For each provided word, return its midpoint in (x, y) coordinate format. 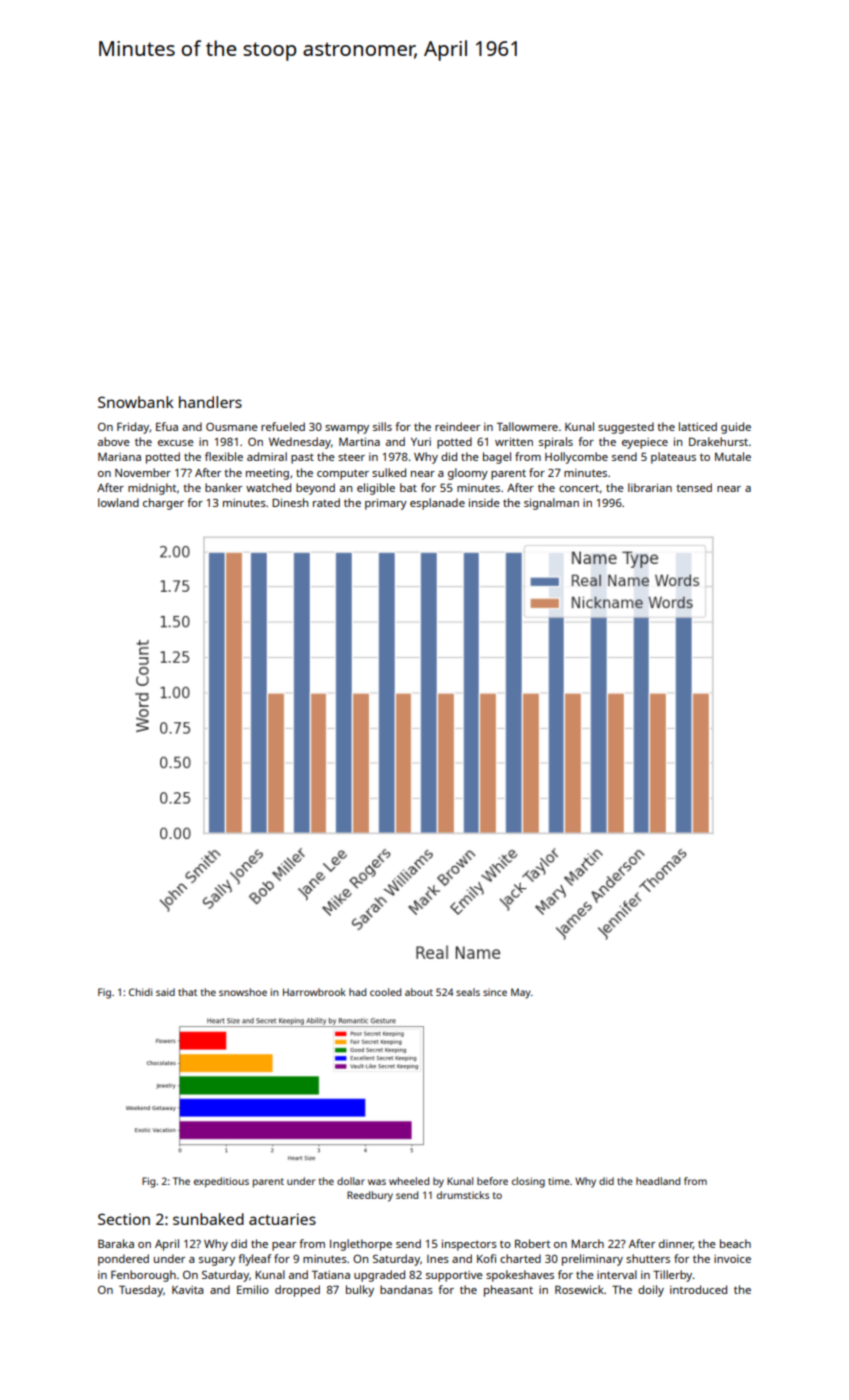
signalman (551, 504)
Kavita (188, 1290)
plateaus (673, 458)
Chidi (140, 992)
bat (408, 487)
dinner (676, 1244)
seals (468, 992)
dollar (351, 1181)
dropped (297, 1291)
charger (163, 504)
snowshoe (243, 992)
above (114, 441)
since (495, 992)
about (419, 992)
